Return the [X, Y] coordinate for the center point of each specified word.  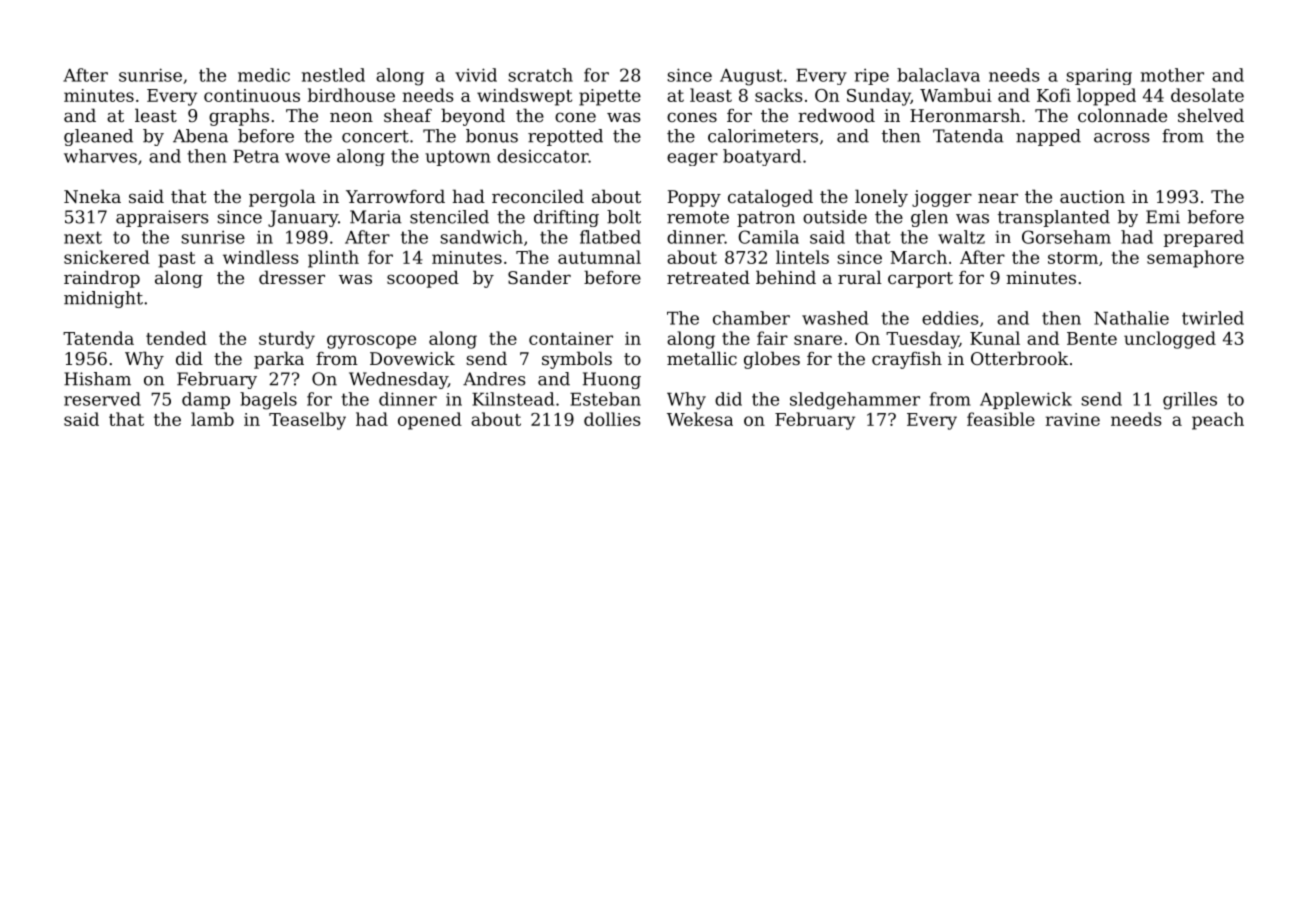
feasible [1001, 419]
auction [1092, 196]
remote [698, 217]
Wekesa [700, 419]
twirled [1213, 318]
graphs [239, 117]
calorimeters [763, 136]
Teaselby [307, 421]
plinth [333, 259]
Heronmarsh [965, 115]
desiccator [542, 156]
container [571, 338]
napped [1048, 137]
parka [279, 360]
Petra [256, 156]
